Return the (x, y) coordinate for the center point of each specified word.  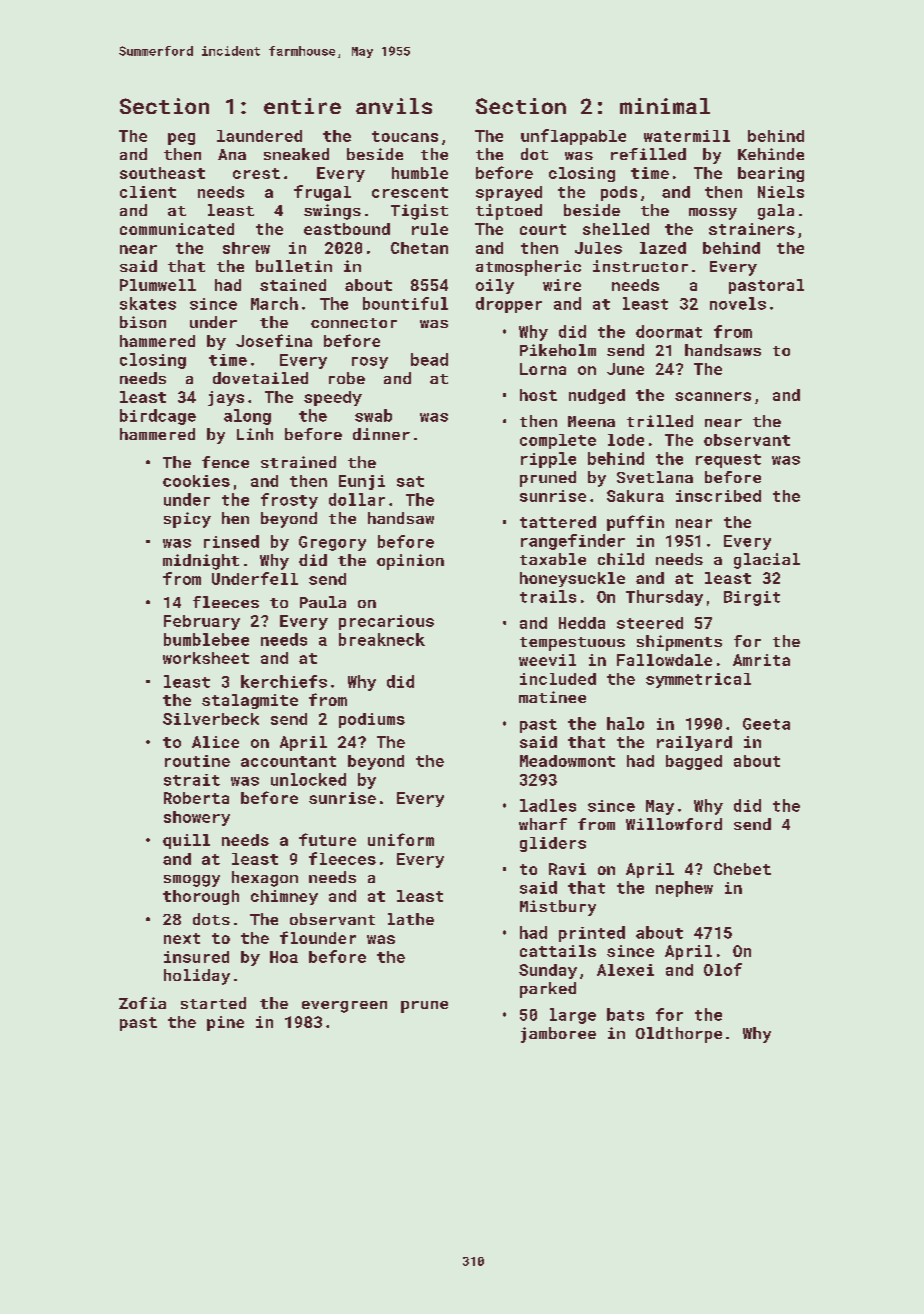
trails (548, 596)
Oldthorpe (679, 1035)
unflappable (573, 137)
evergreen (344, 1007)
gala (776, 212)
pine (225, 1023)
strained (298, 462)
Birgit (752, 598)
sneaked (296, 154)
